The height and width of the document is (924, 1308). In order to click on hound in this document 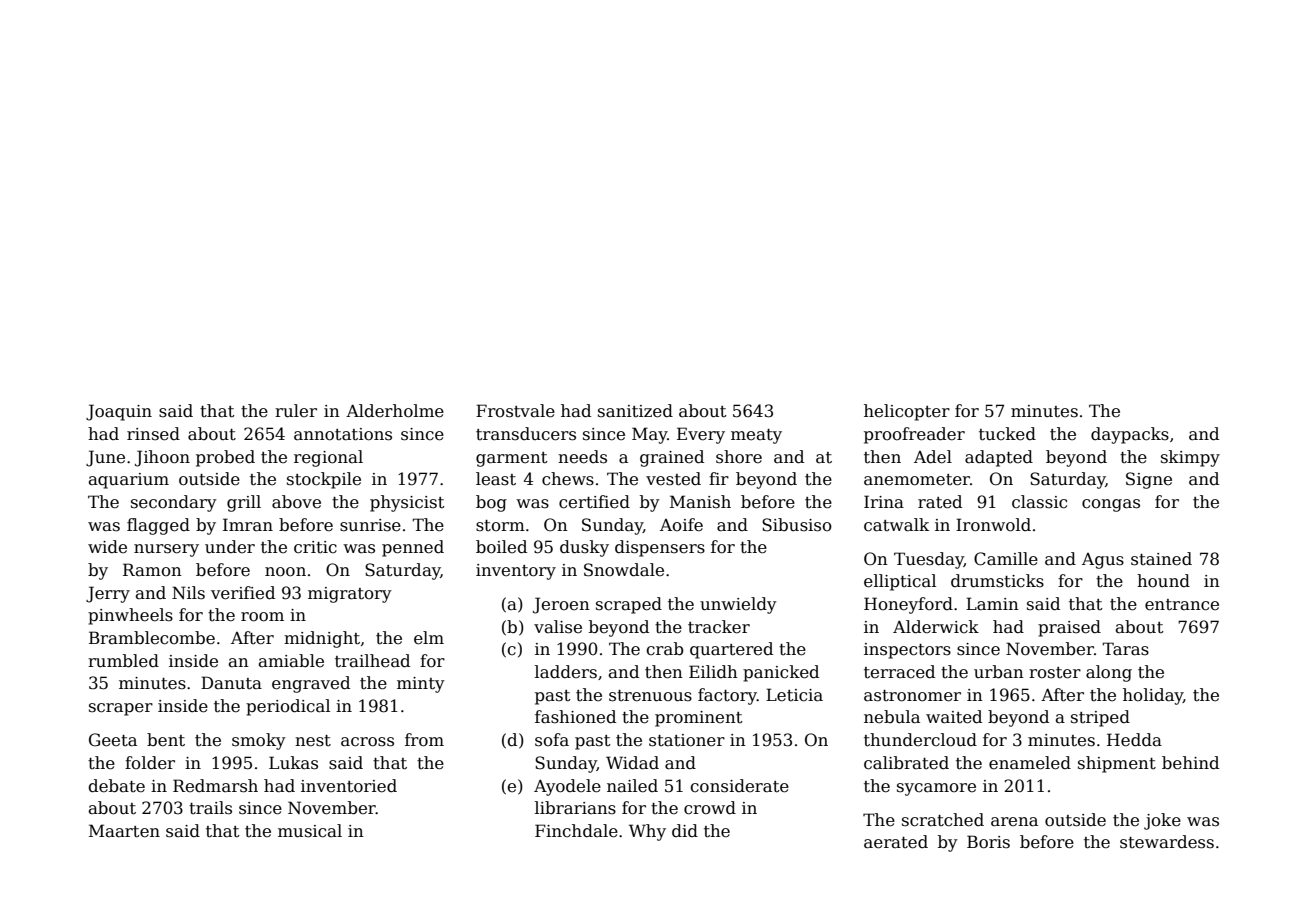, I will do `click(1163, 581)`.
